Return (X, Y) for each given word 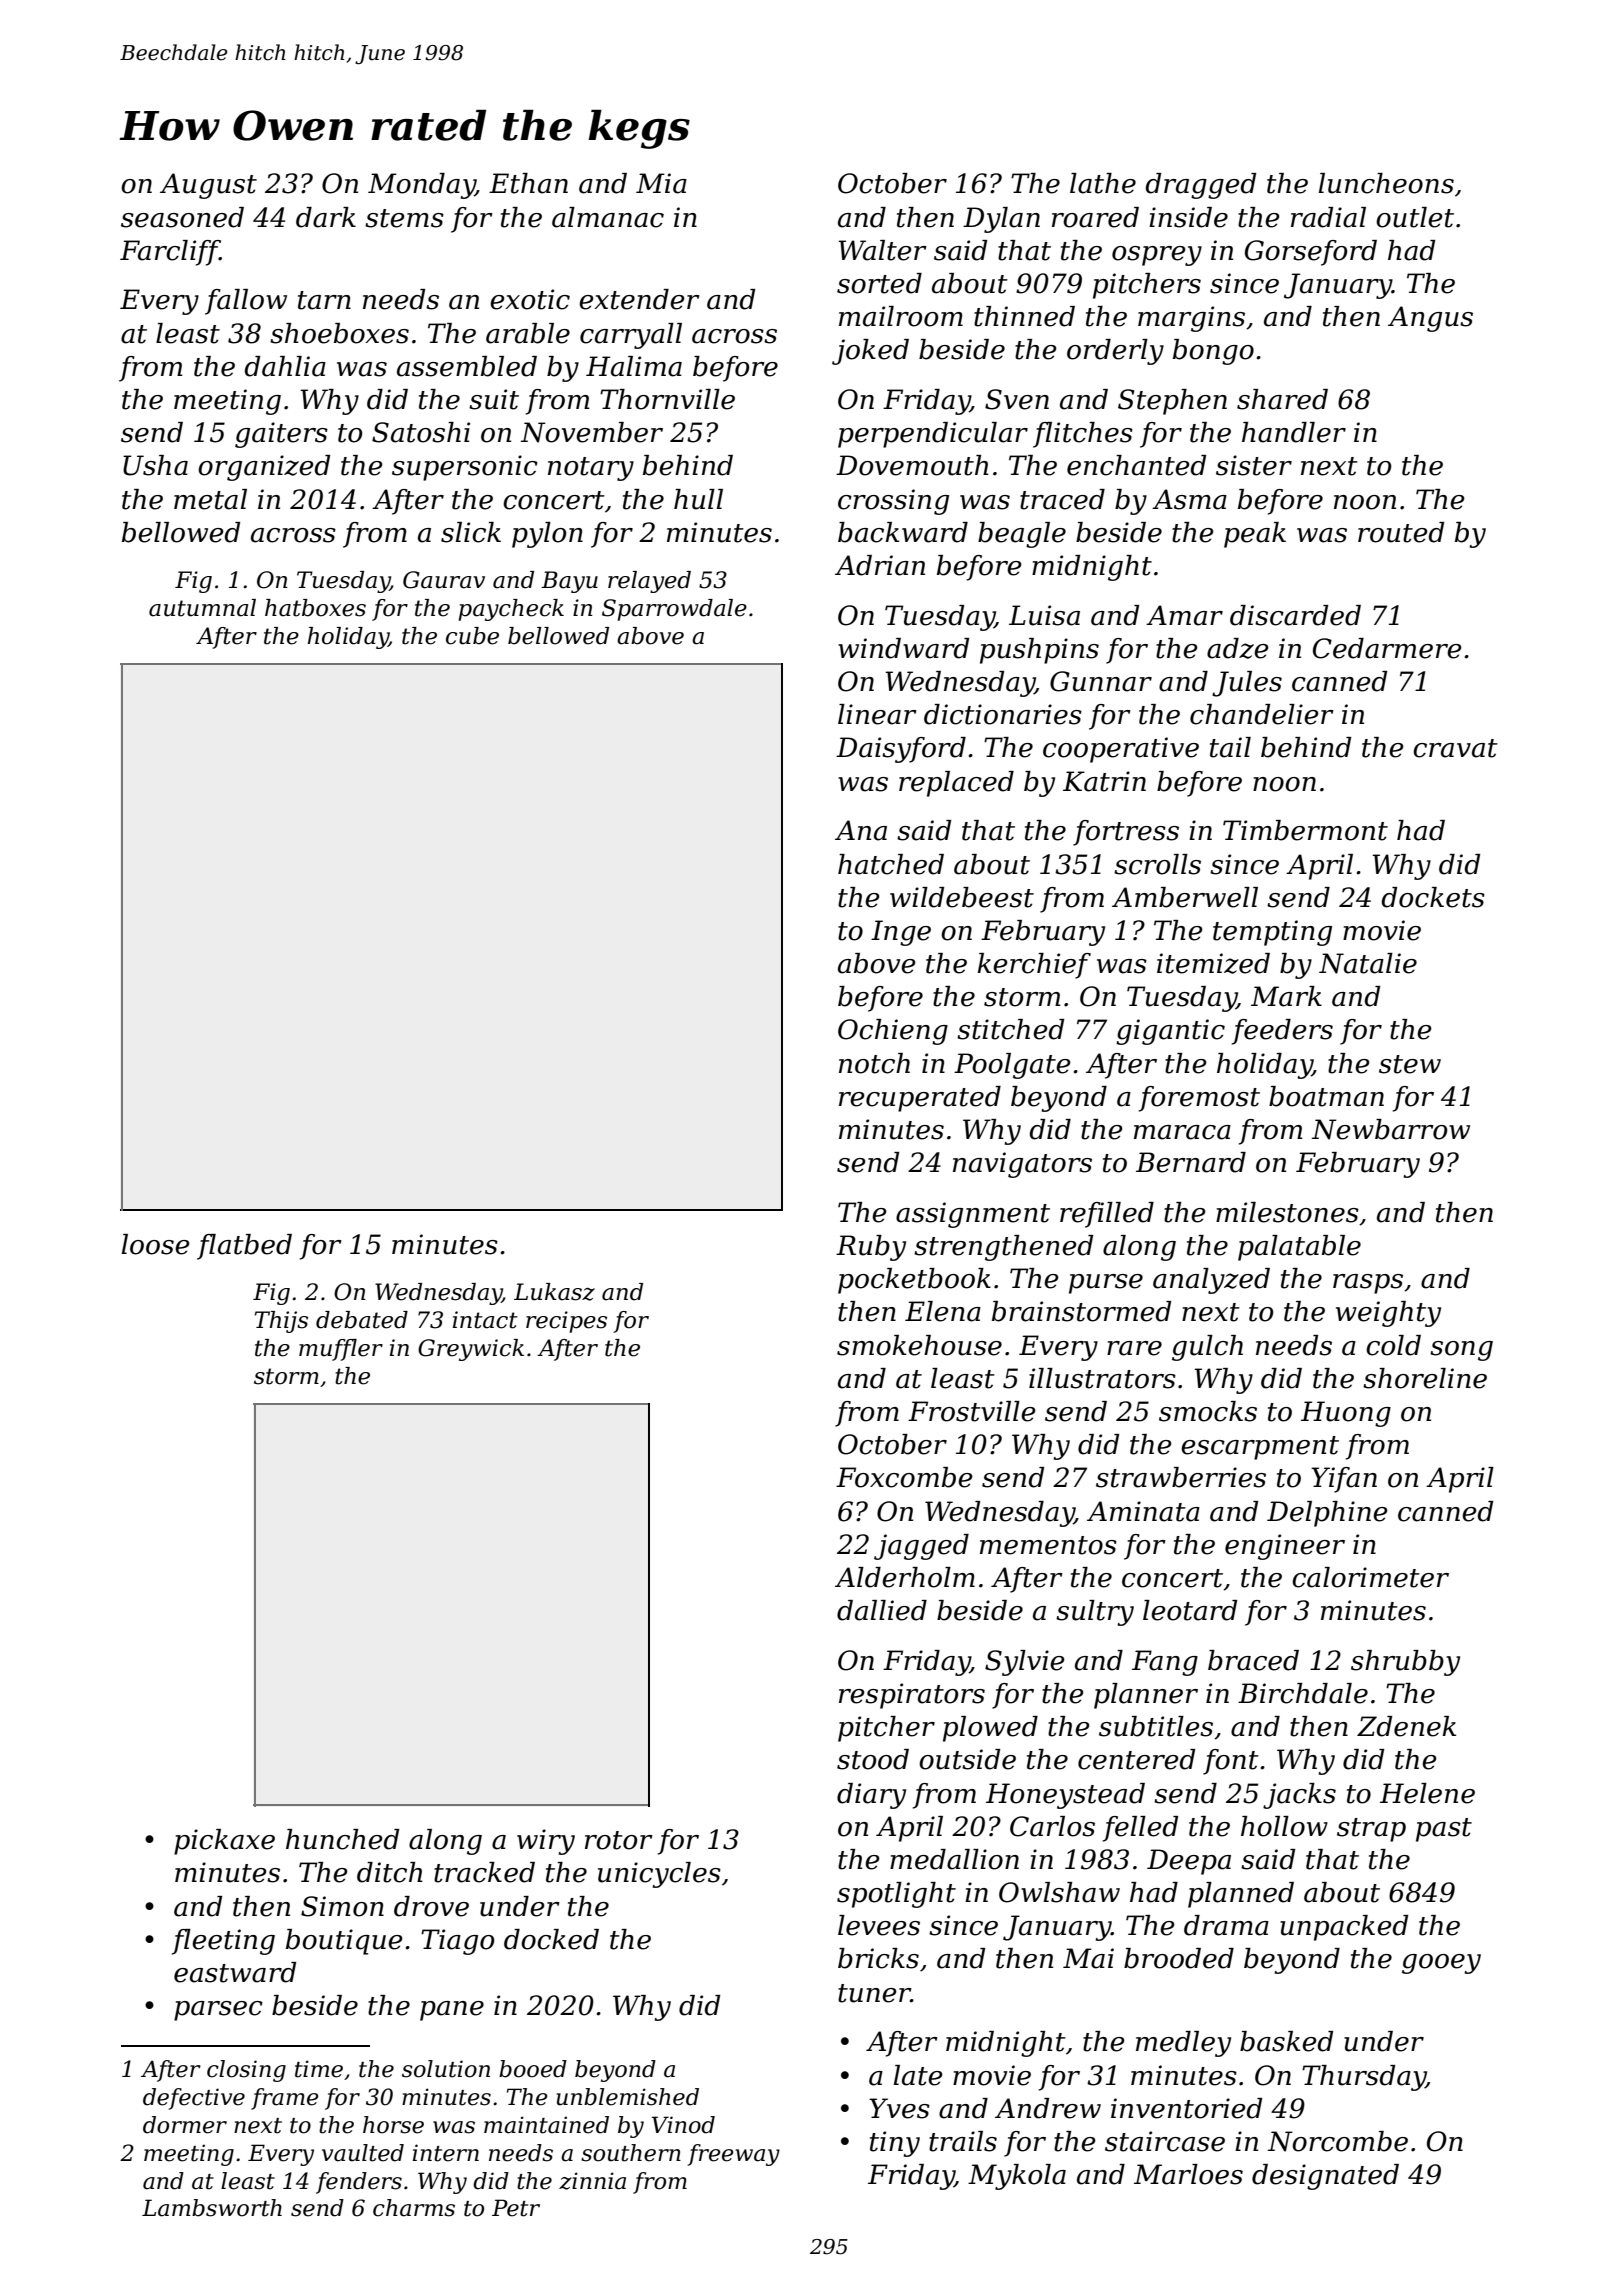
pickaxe (224, 1842)
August (208, 186)
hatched (891, 864)
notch (874, 1063)
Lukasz (554, 1292)
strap (1371, 1830)
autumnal (202, 608)
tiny (895, 2144)
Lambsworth (212, 2208)
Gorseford (1311, 253)
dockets (1433, 897)
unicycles (659, 1875)
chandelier (1262, 714)
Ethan (528, 183)
